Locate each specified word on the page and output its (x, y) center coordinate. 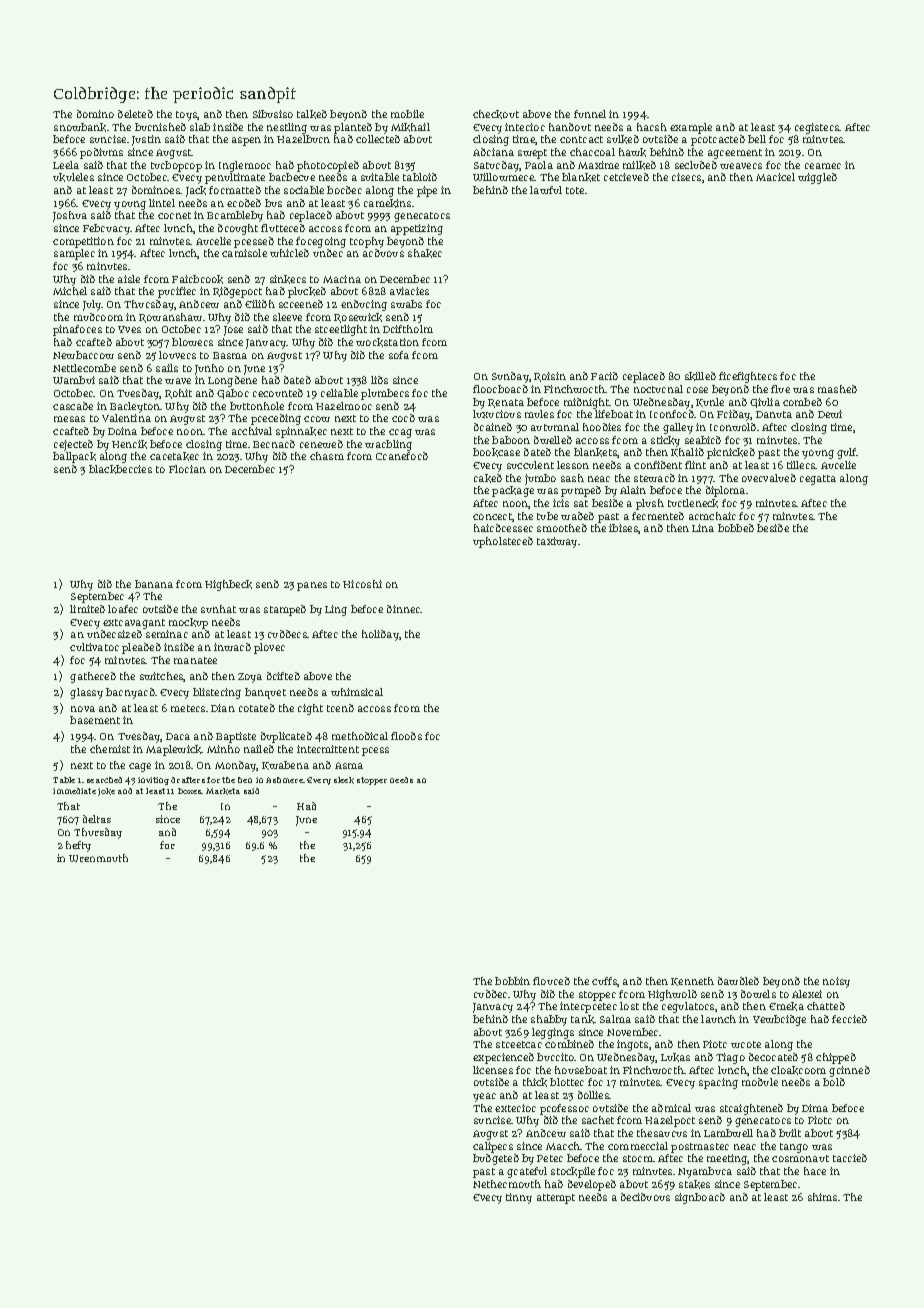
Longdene (232, 381)
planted (353, 128)
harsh (652, 127)
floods (406, 736)
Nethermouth (507, 1184)
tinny (519, 1198)
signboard (700, 1198)
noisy (836, 982)
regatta (818, 480)
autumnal (555, 427)
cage (140, 767)
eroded (244, 203)
